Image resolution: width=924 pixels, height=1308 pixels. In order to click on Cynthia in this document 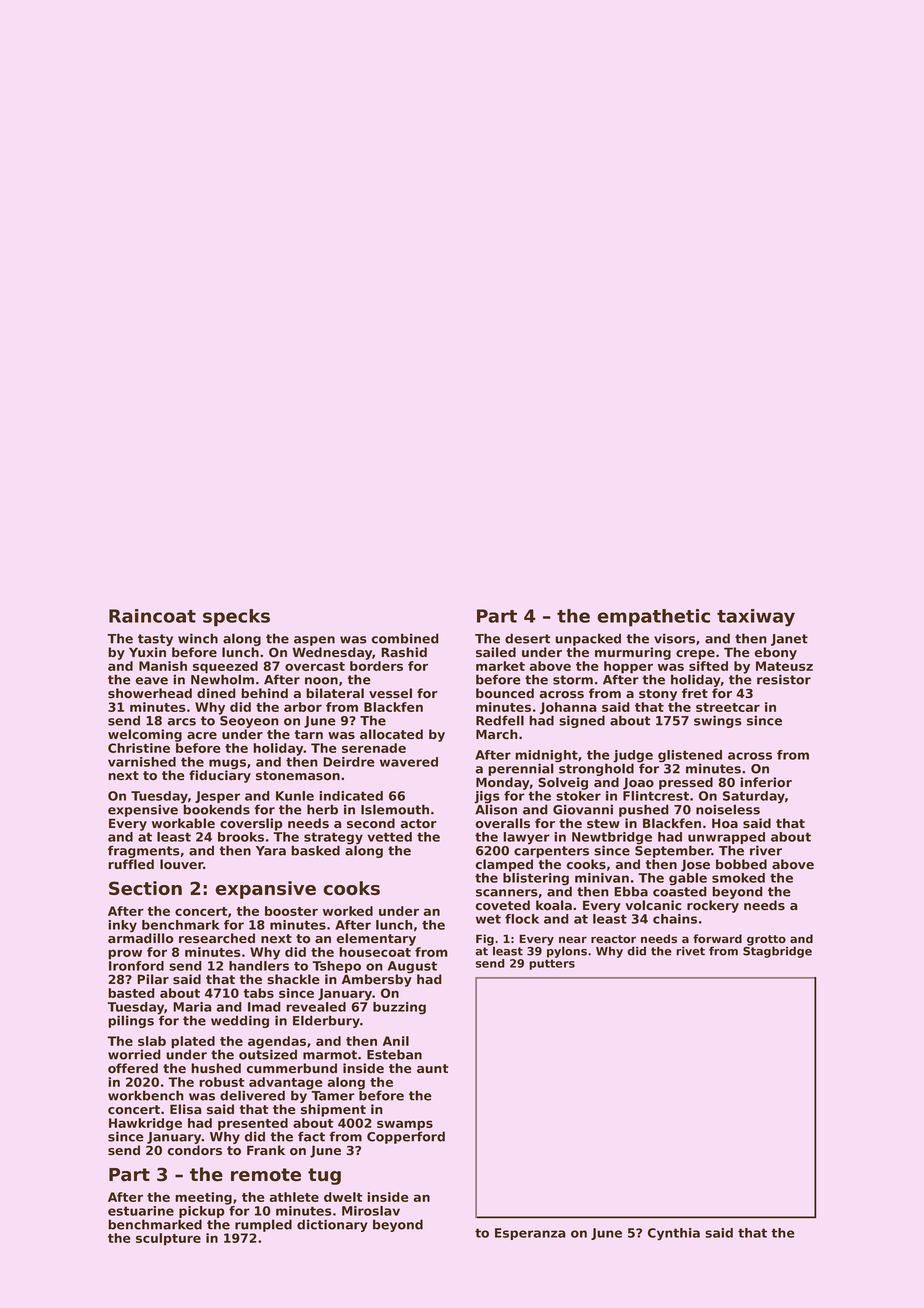, I will do `click(674, 1234)`.
